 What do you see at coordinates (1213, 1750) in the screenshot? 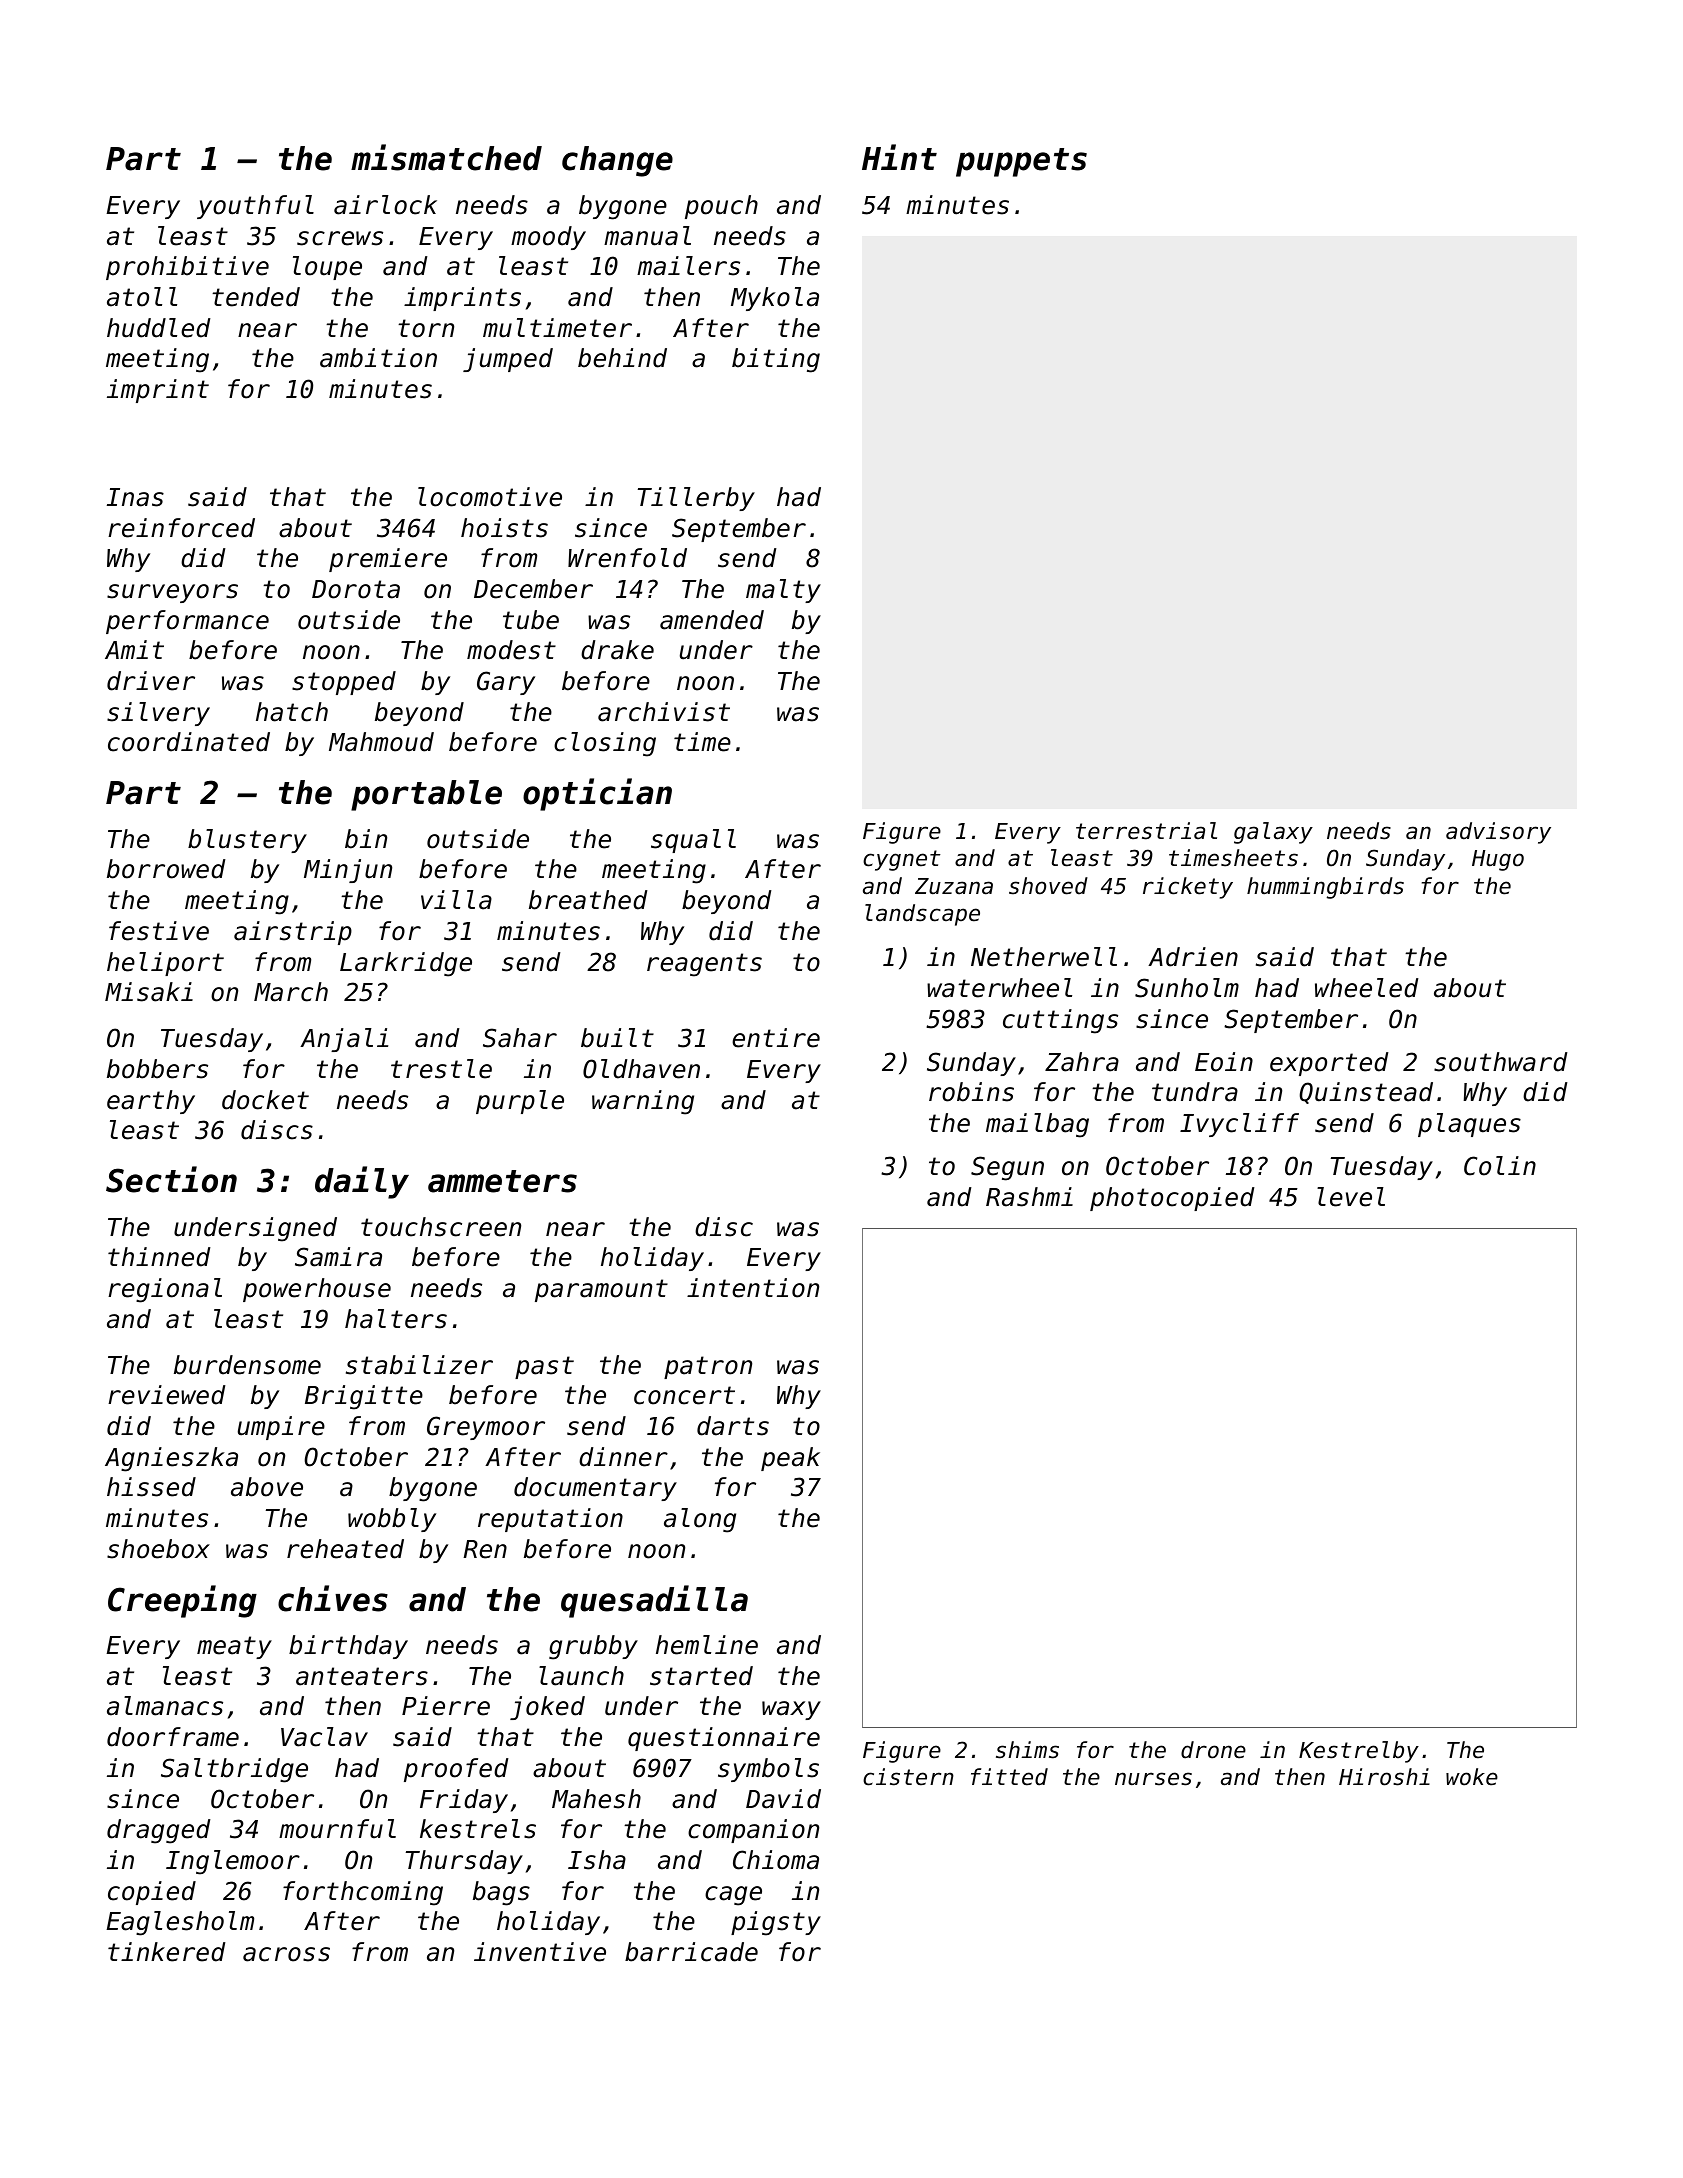
I see `drone` at bounding box center [1213, 1750].
